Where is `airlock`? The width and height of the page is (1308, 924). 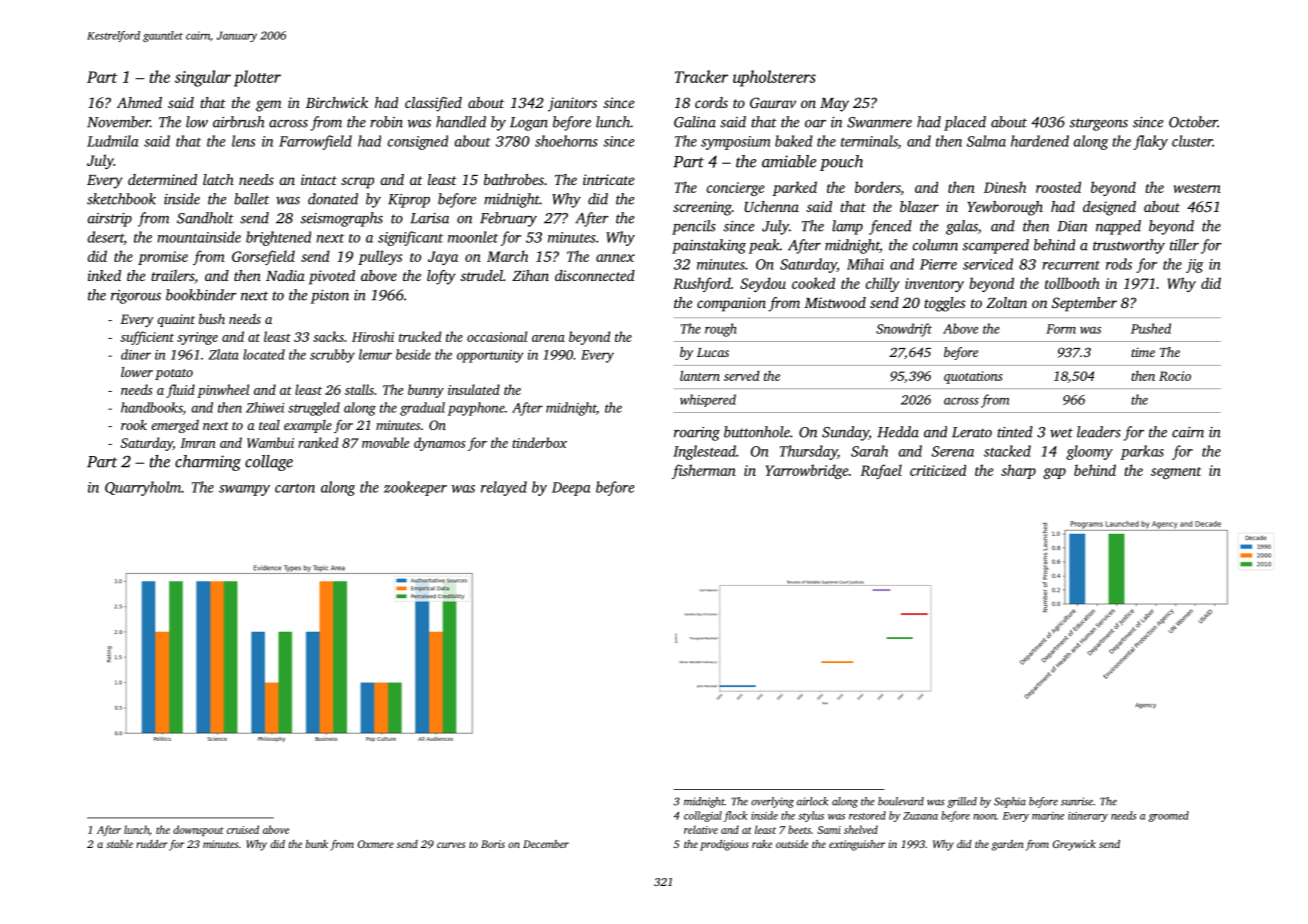
airlock is located at coordinates (812, 801).
